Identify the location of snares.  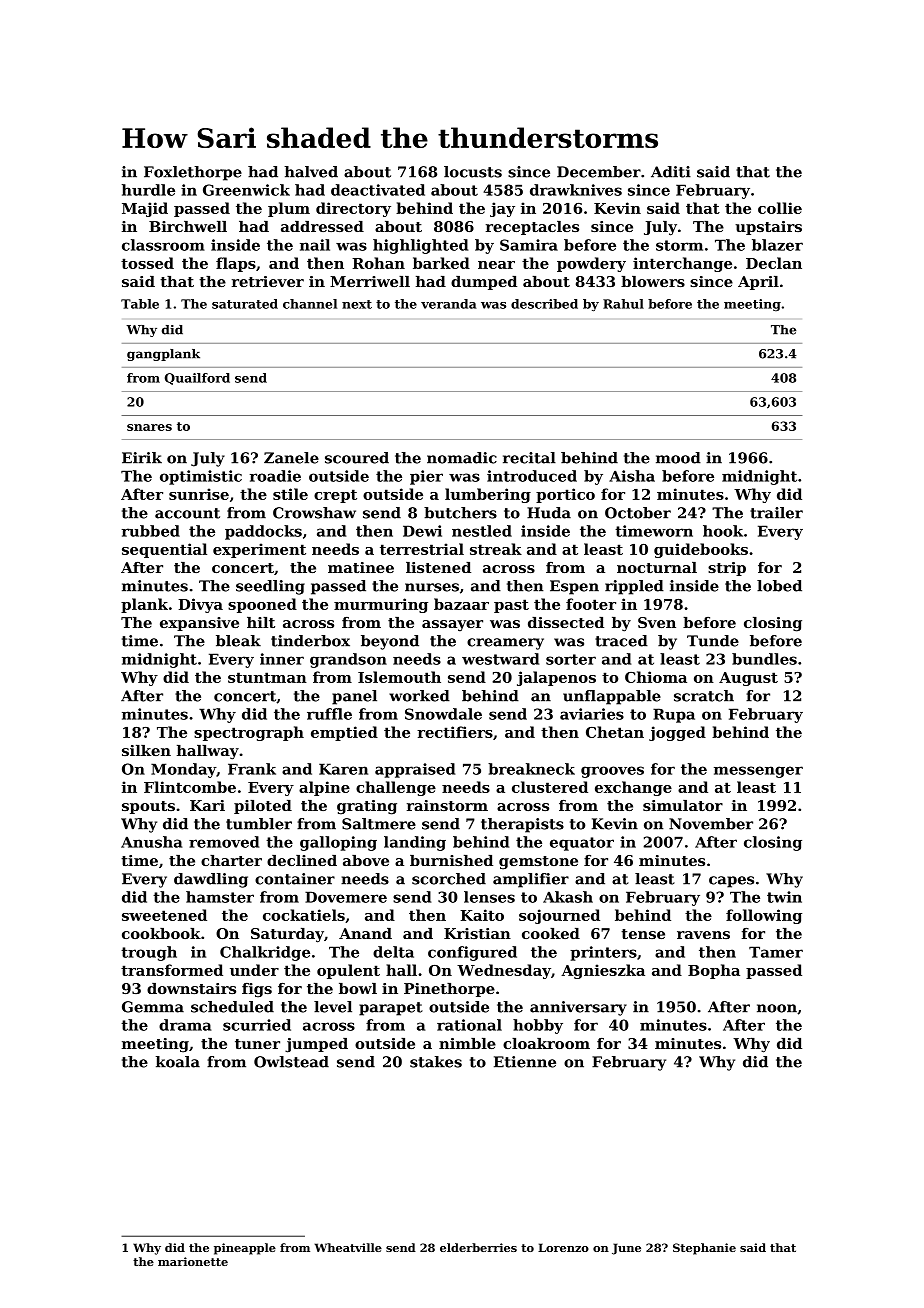
(149, 427).
